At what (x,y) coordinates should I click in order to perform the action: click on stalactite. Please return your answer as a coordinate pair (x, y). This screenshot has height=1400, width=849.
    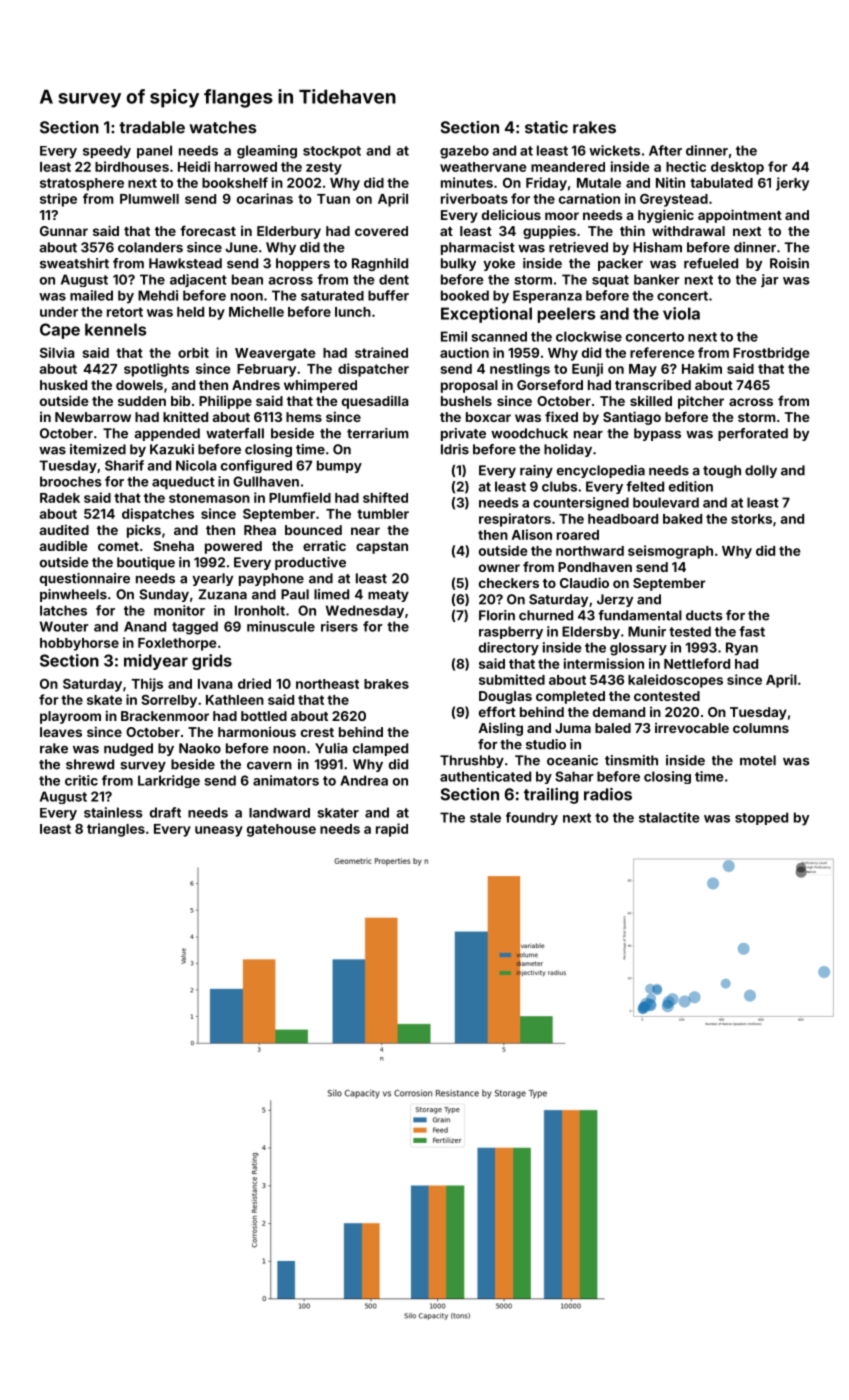
    Looking at the image, I should click on (669, 817).
